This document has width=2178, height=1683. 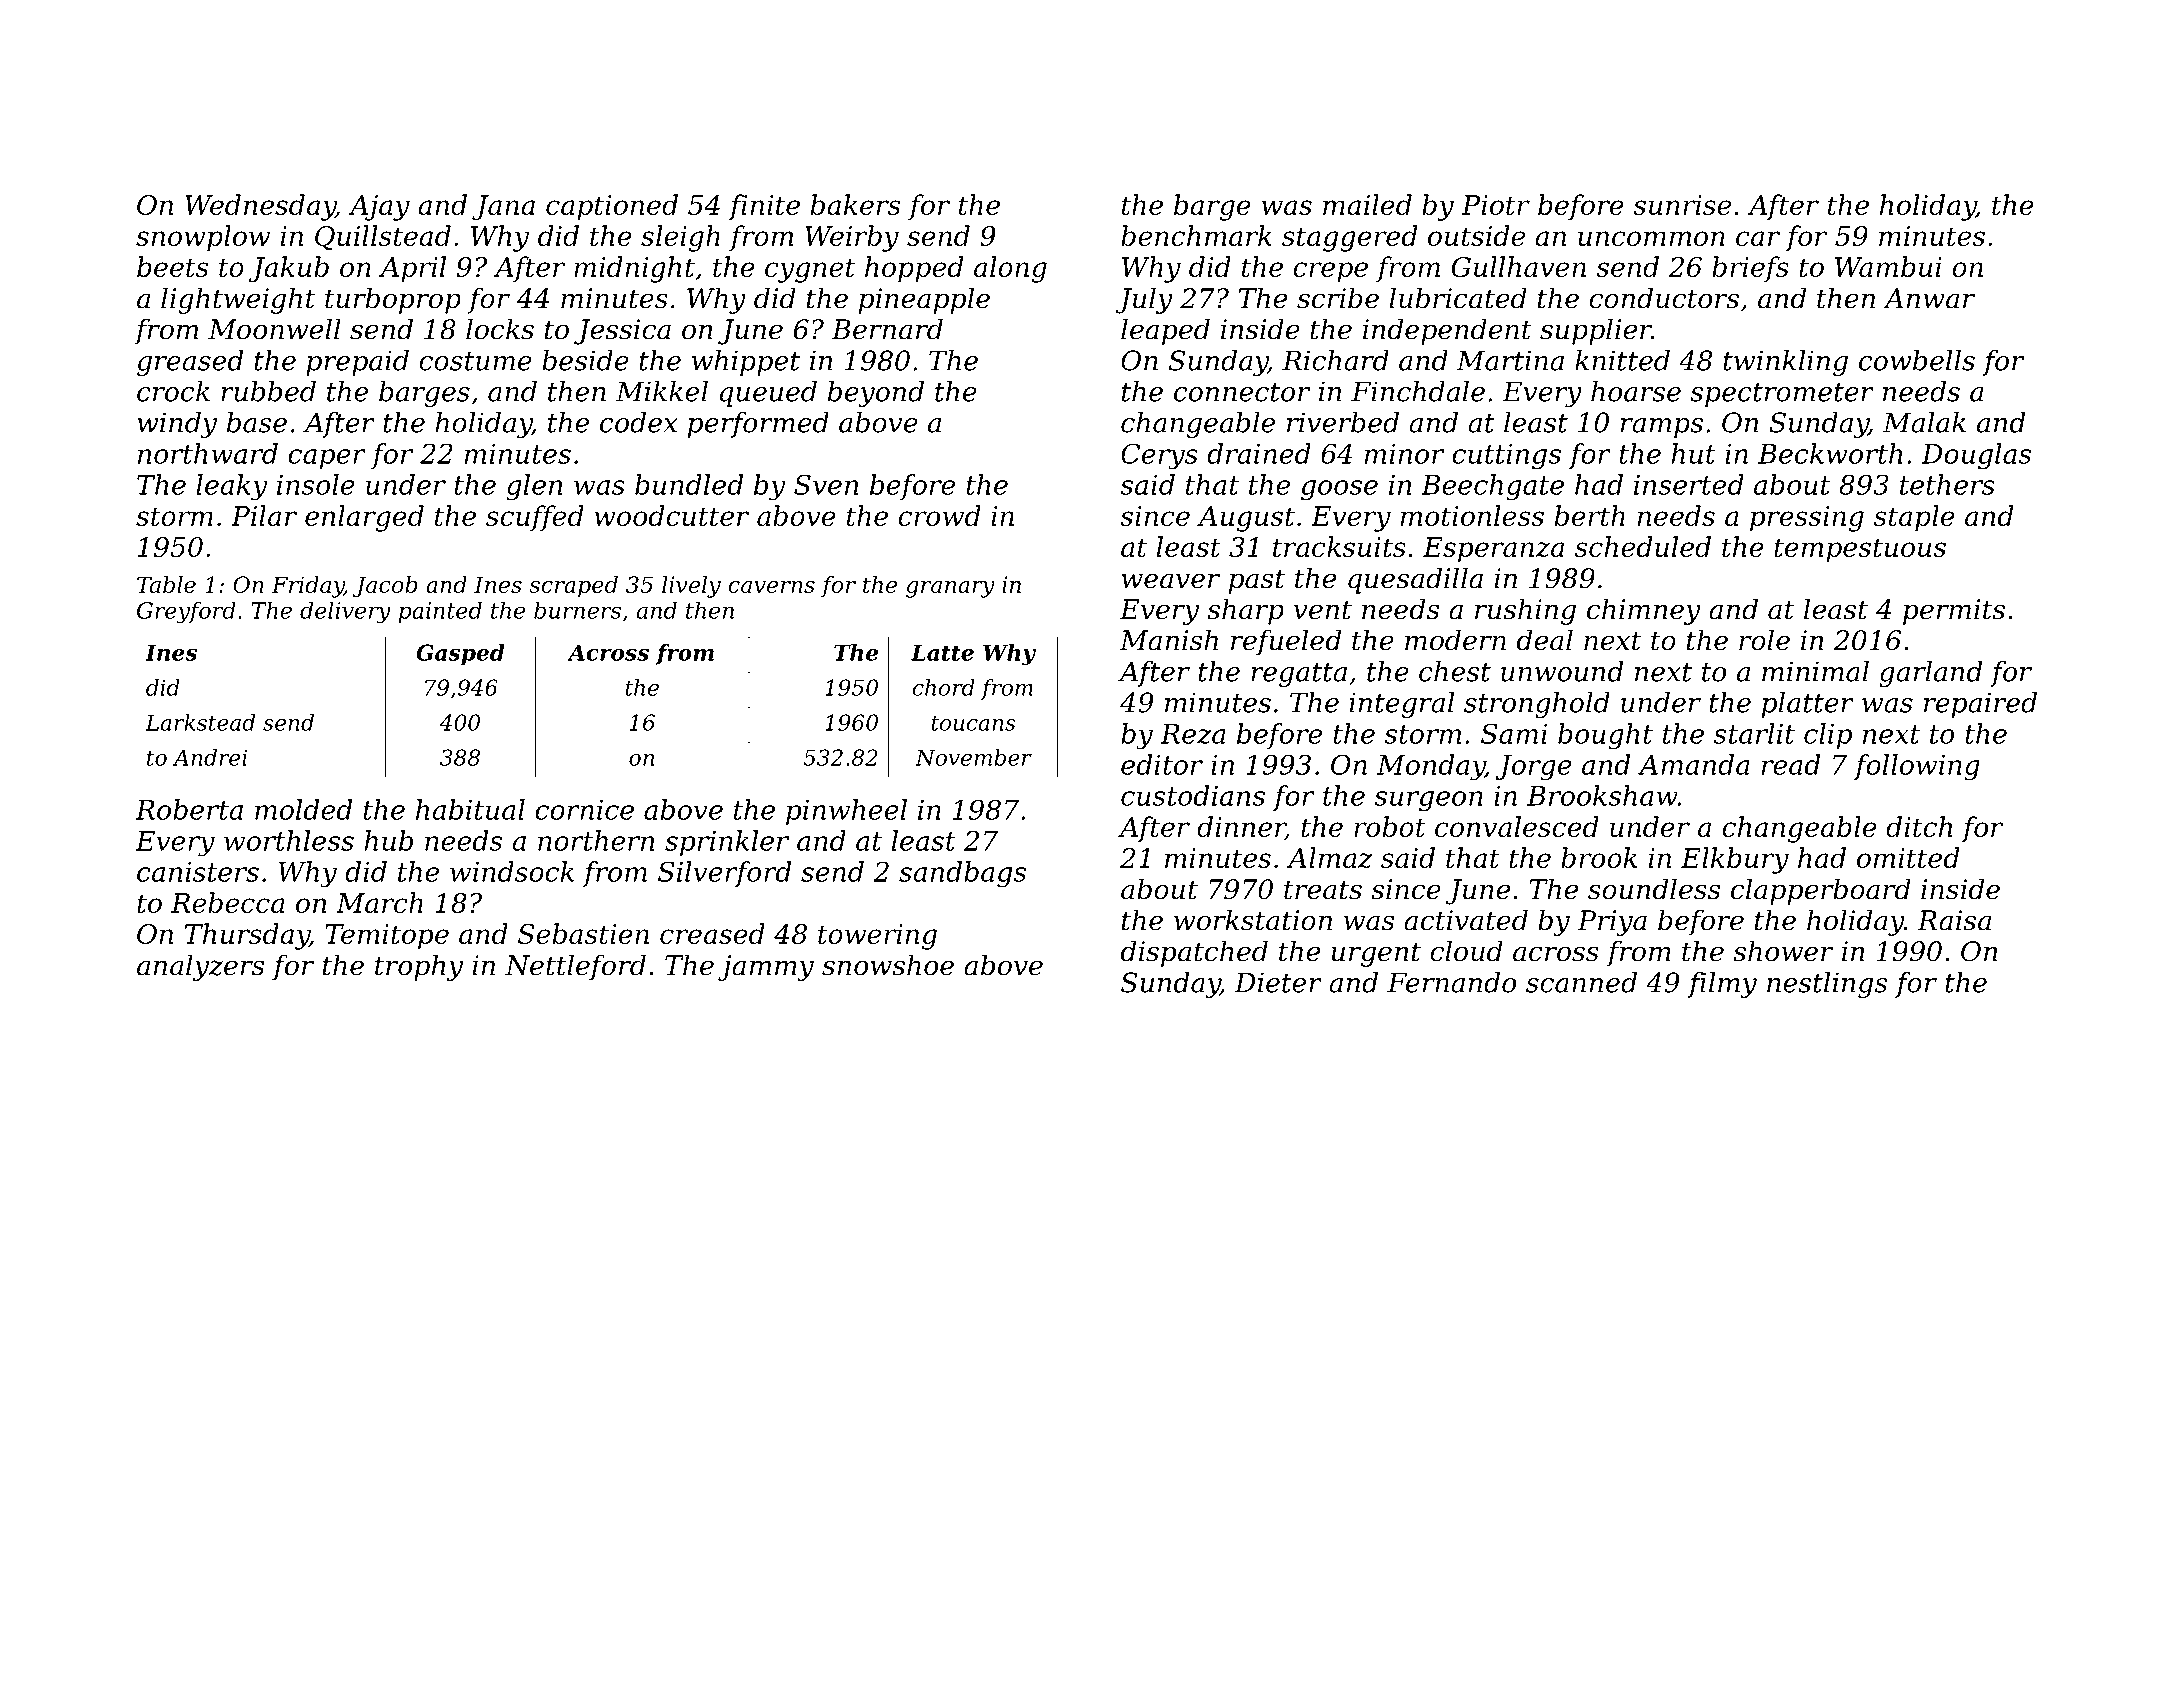 What do you see at coordinates (826, 484) in the document?
I see `Sven` at bounding box center [826, 484].
